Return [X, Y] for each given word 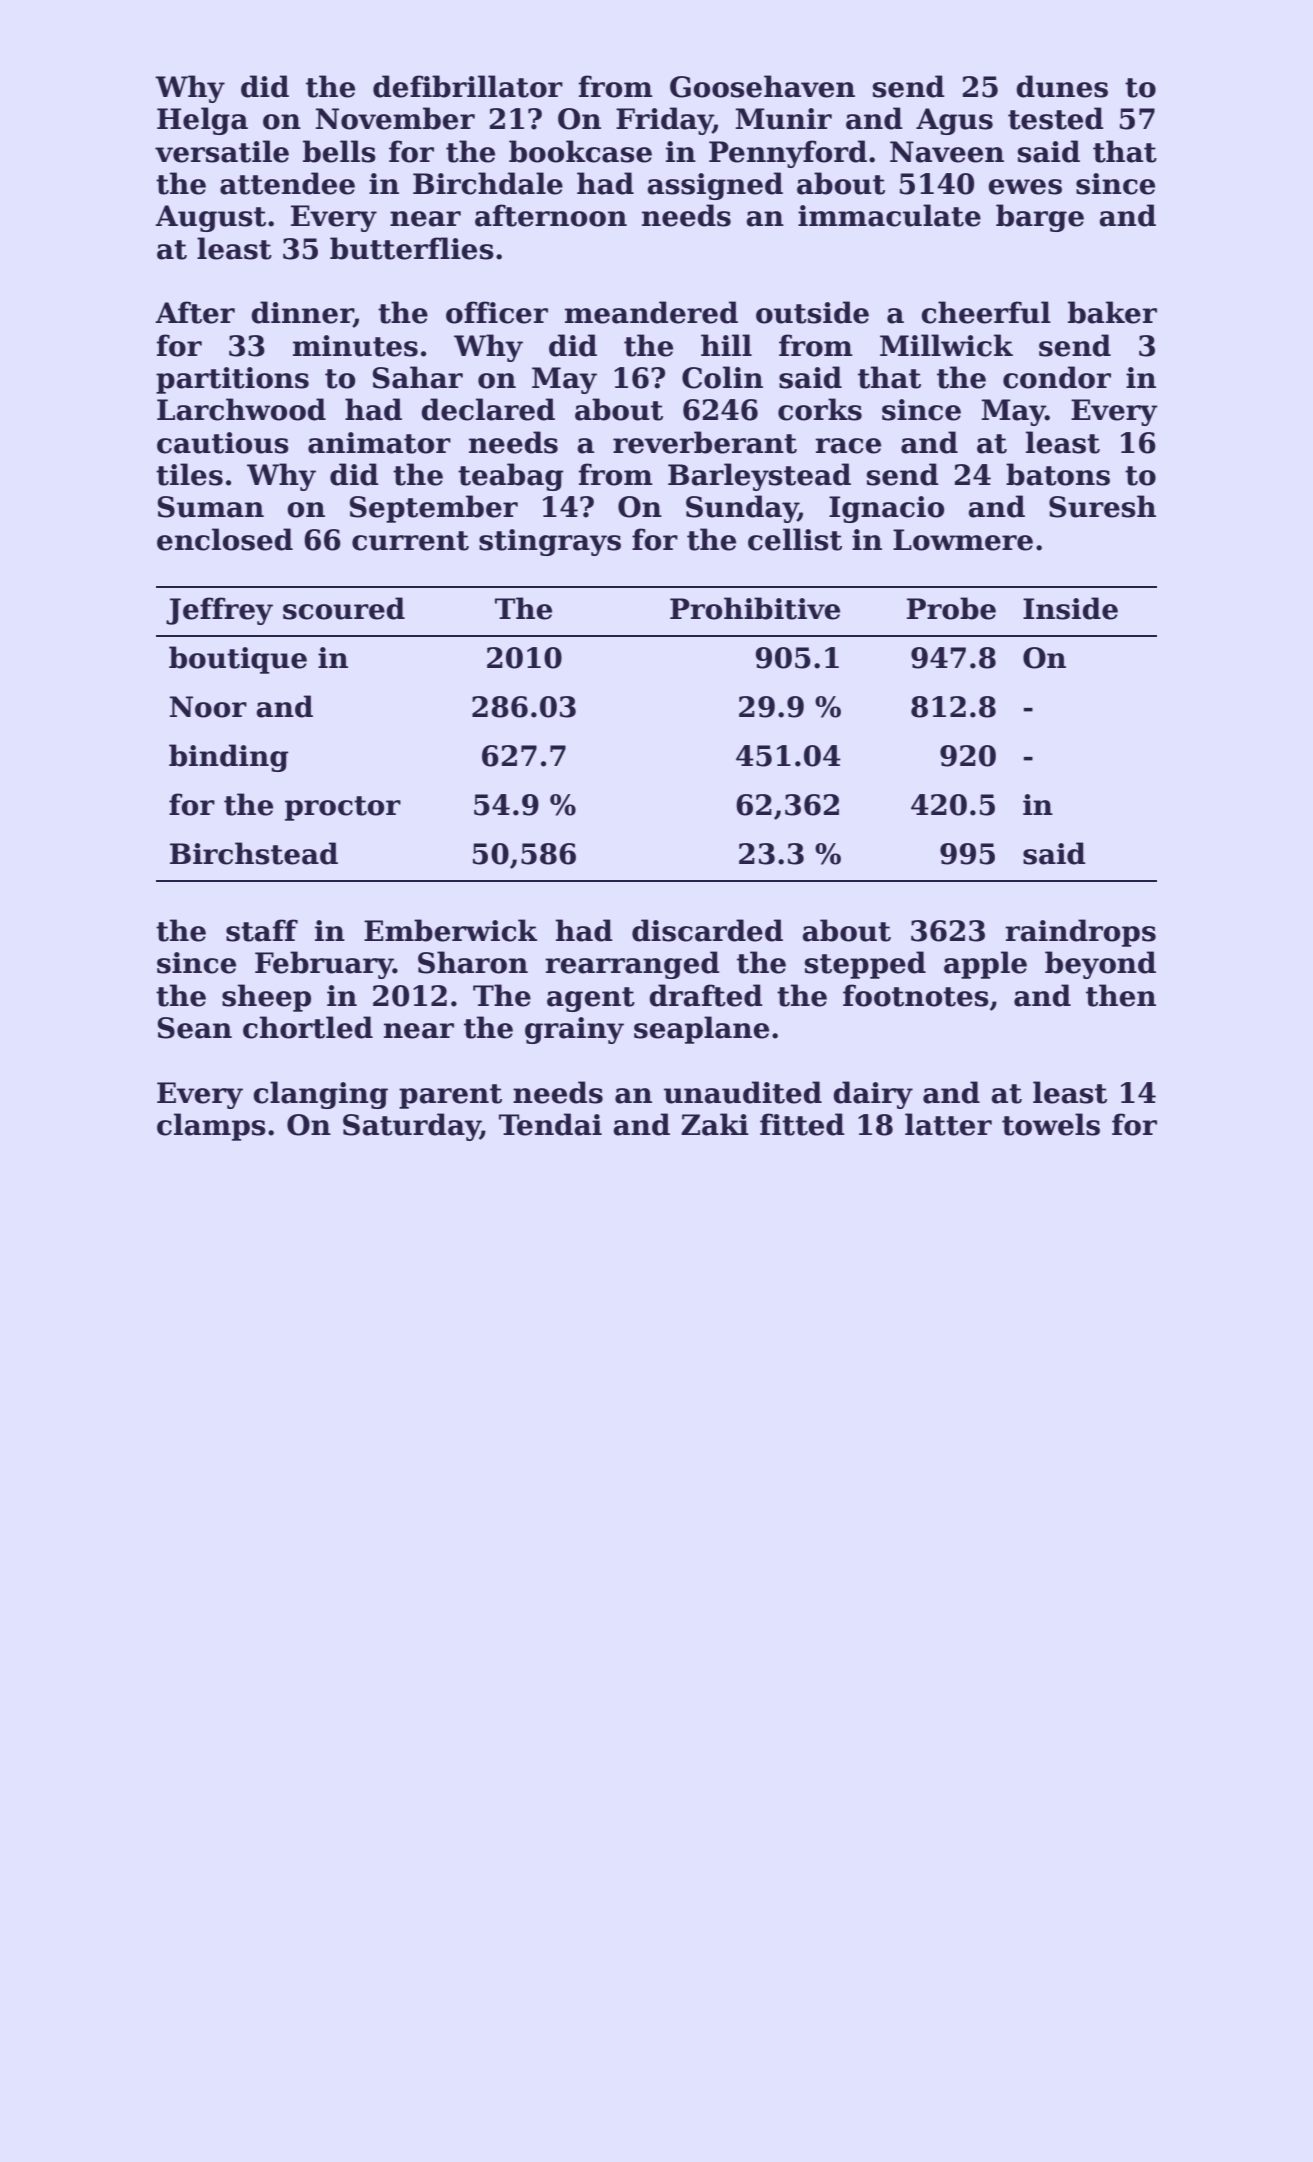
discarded [707, 930]
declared [488, 409]
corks [820, 409]
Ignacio [886, 509]
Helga [202, 121]
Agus [954, 121]
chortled [308, 1027]
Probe [951, 608]
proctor [343, 808]
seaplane [701, 1030]
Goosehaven [762, 86]
